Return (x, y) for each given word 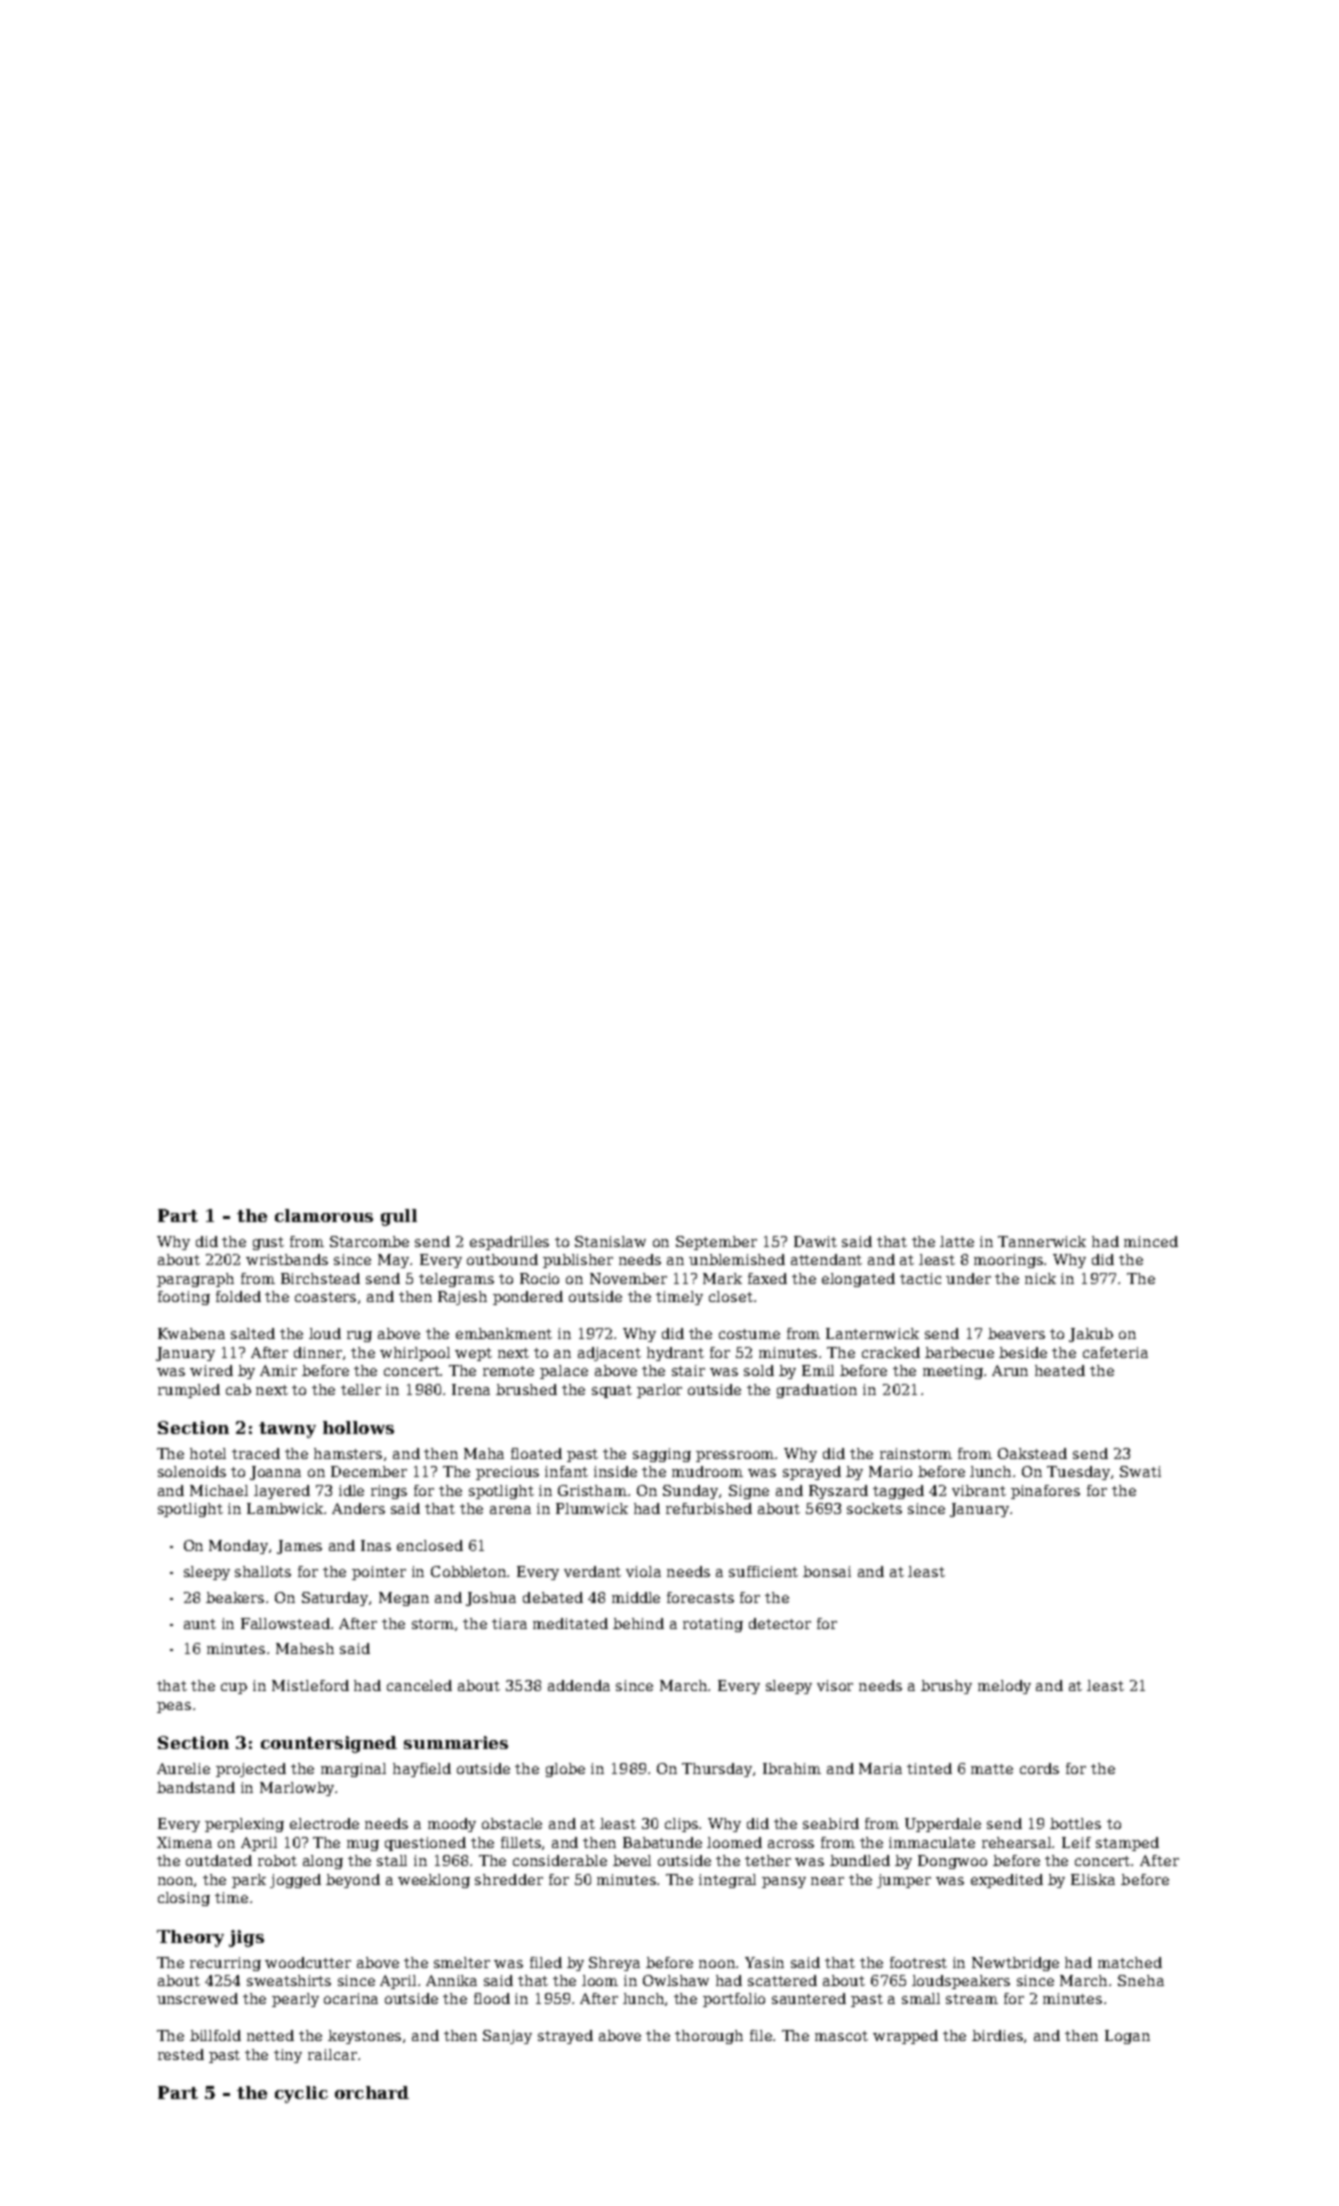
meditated (570, 1623)
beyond (353, 1881)
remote (508, 1371)
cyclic (301, 2094)
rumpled (189, 1391)
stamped (1127, 1844)
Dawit (815, 1241)
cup (234, 1688)
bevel (632, 1860)
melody (1004, 1687)
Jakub (1091, 1335)
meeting (953, 1372)
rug (359, 1336)
